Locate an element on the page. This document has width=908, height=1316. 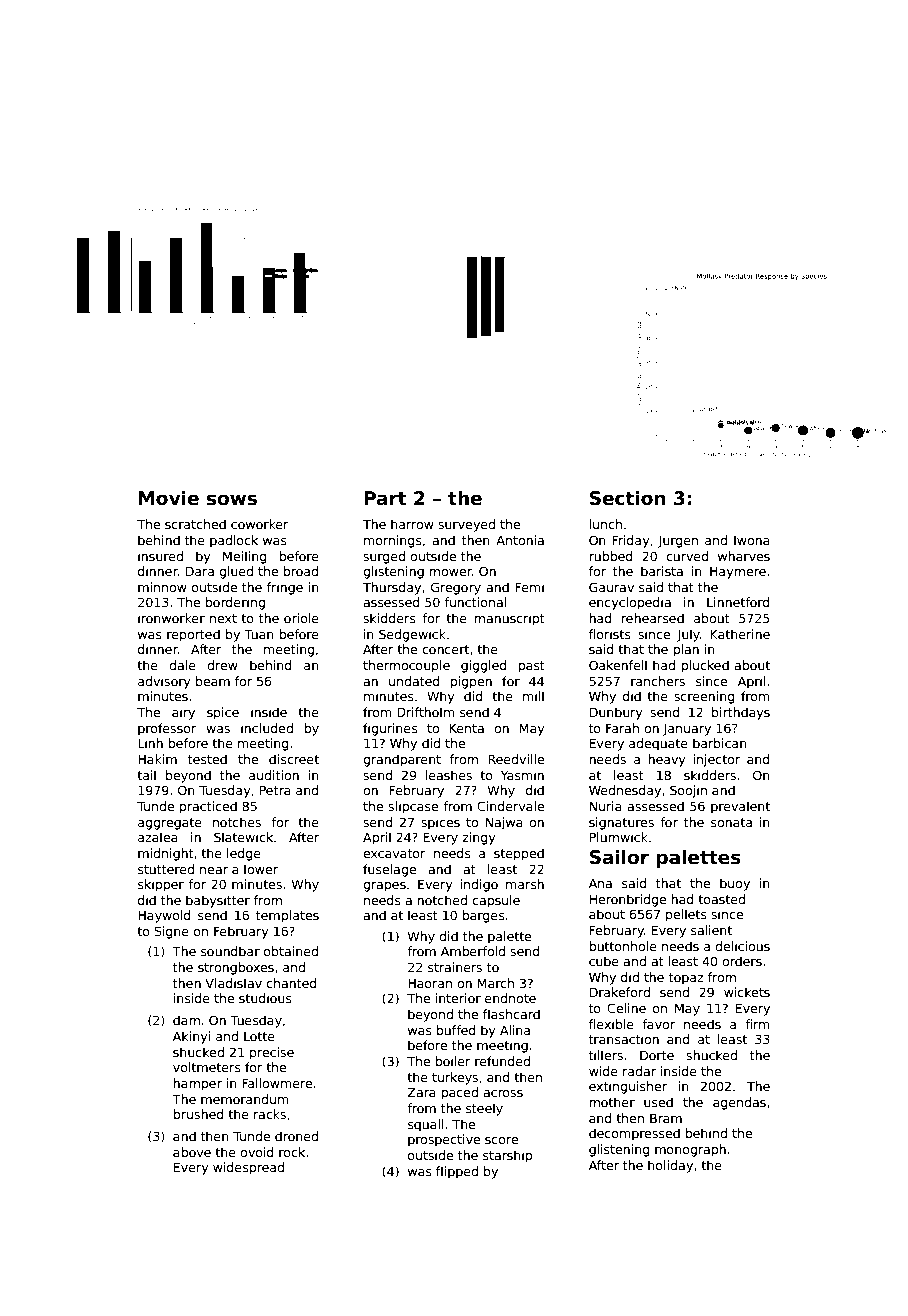
holiday is located at coordinates (670, 1166).
